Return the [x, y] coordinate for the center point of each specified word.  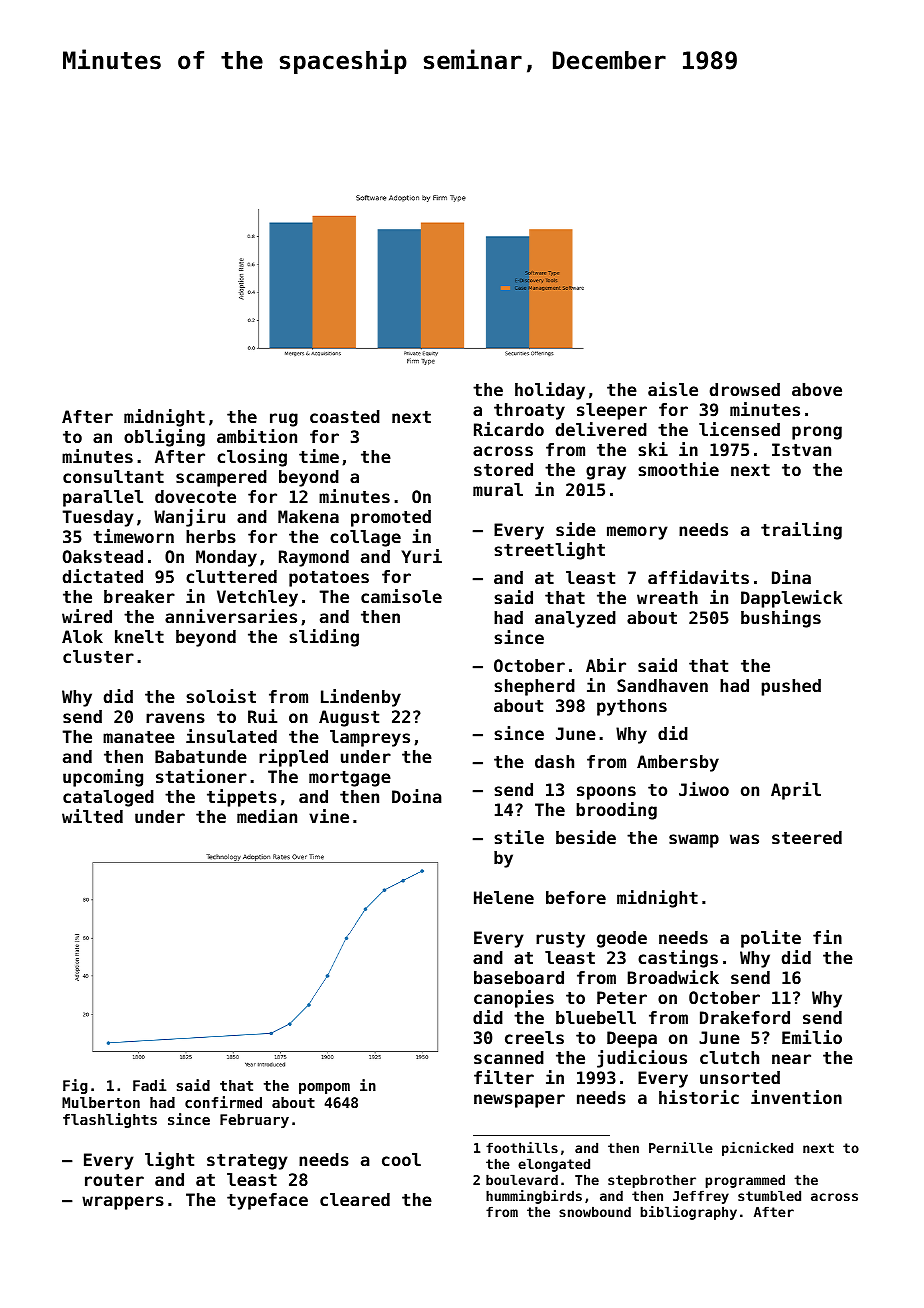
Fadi [150, 1085]
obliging [164, 438]
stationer [201, 776]
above [817, 389]
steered [807, 837]
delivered [601, 429]
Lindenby [361, 698]
